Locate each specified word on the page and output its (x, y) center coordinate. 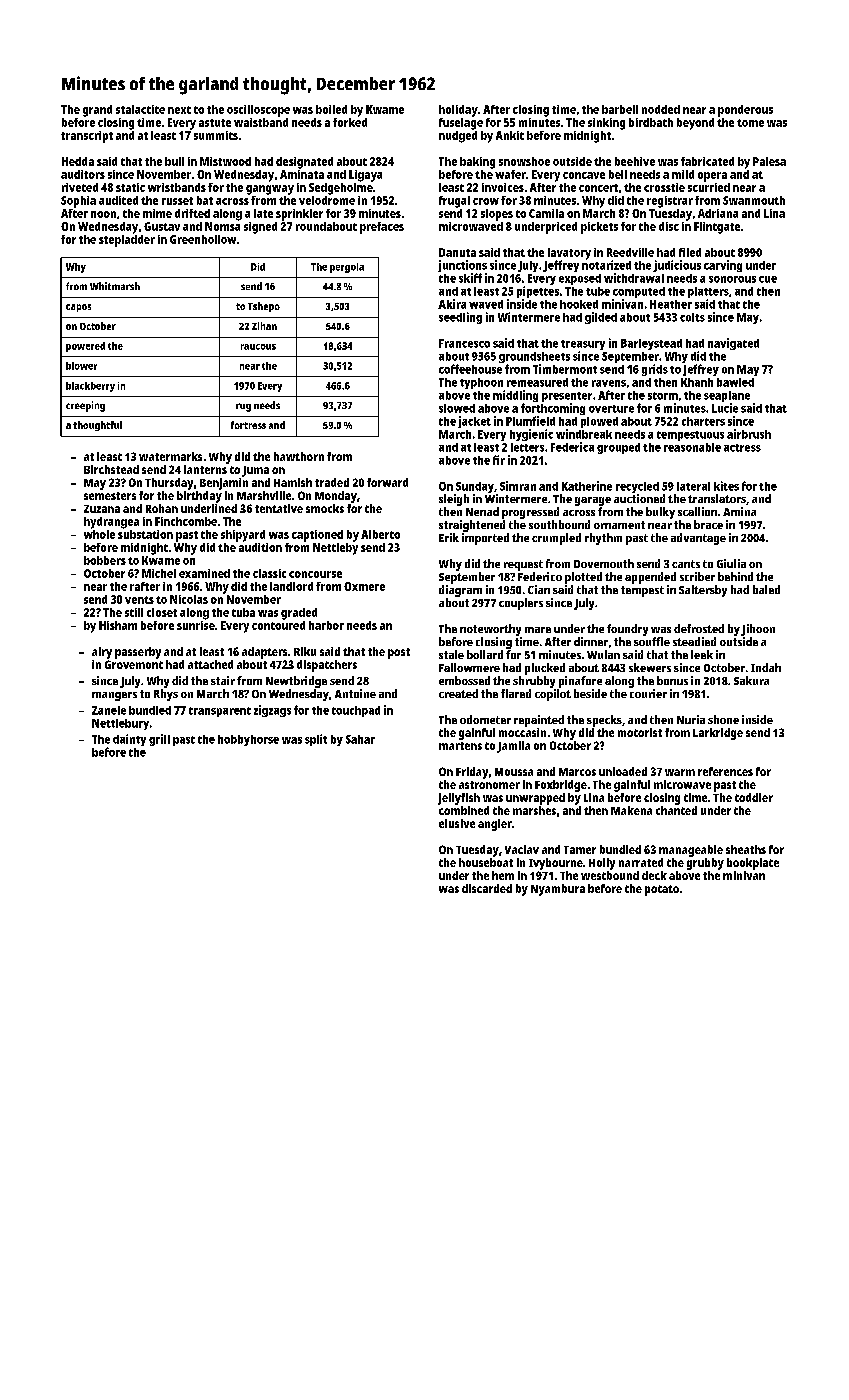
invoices (503, 187)
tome (750, 123)
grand (97, 111)
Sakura (751, 680)
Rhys (166, 695)
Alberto (380, 534)
